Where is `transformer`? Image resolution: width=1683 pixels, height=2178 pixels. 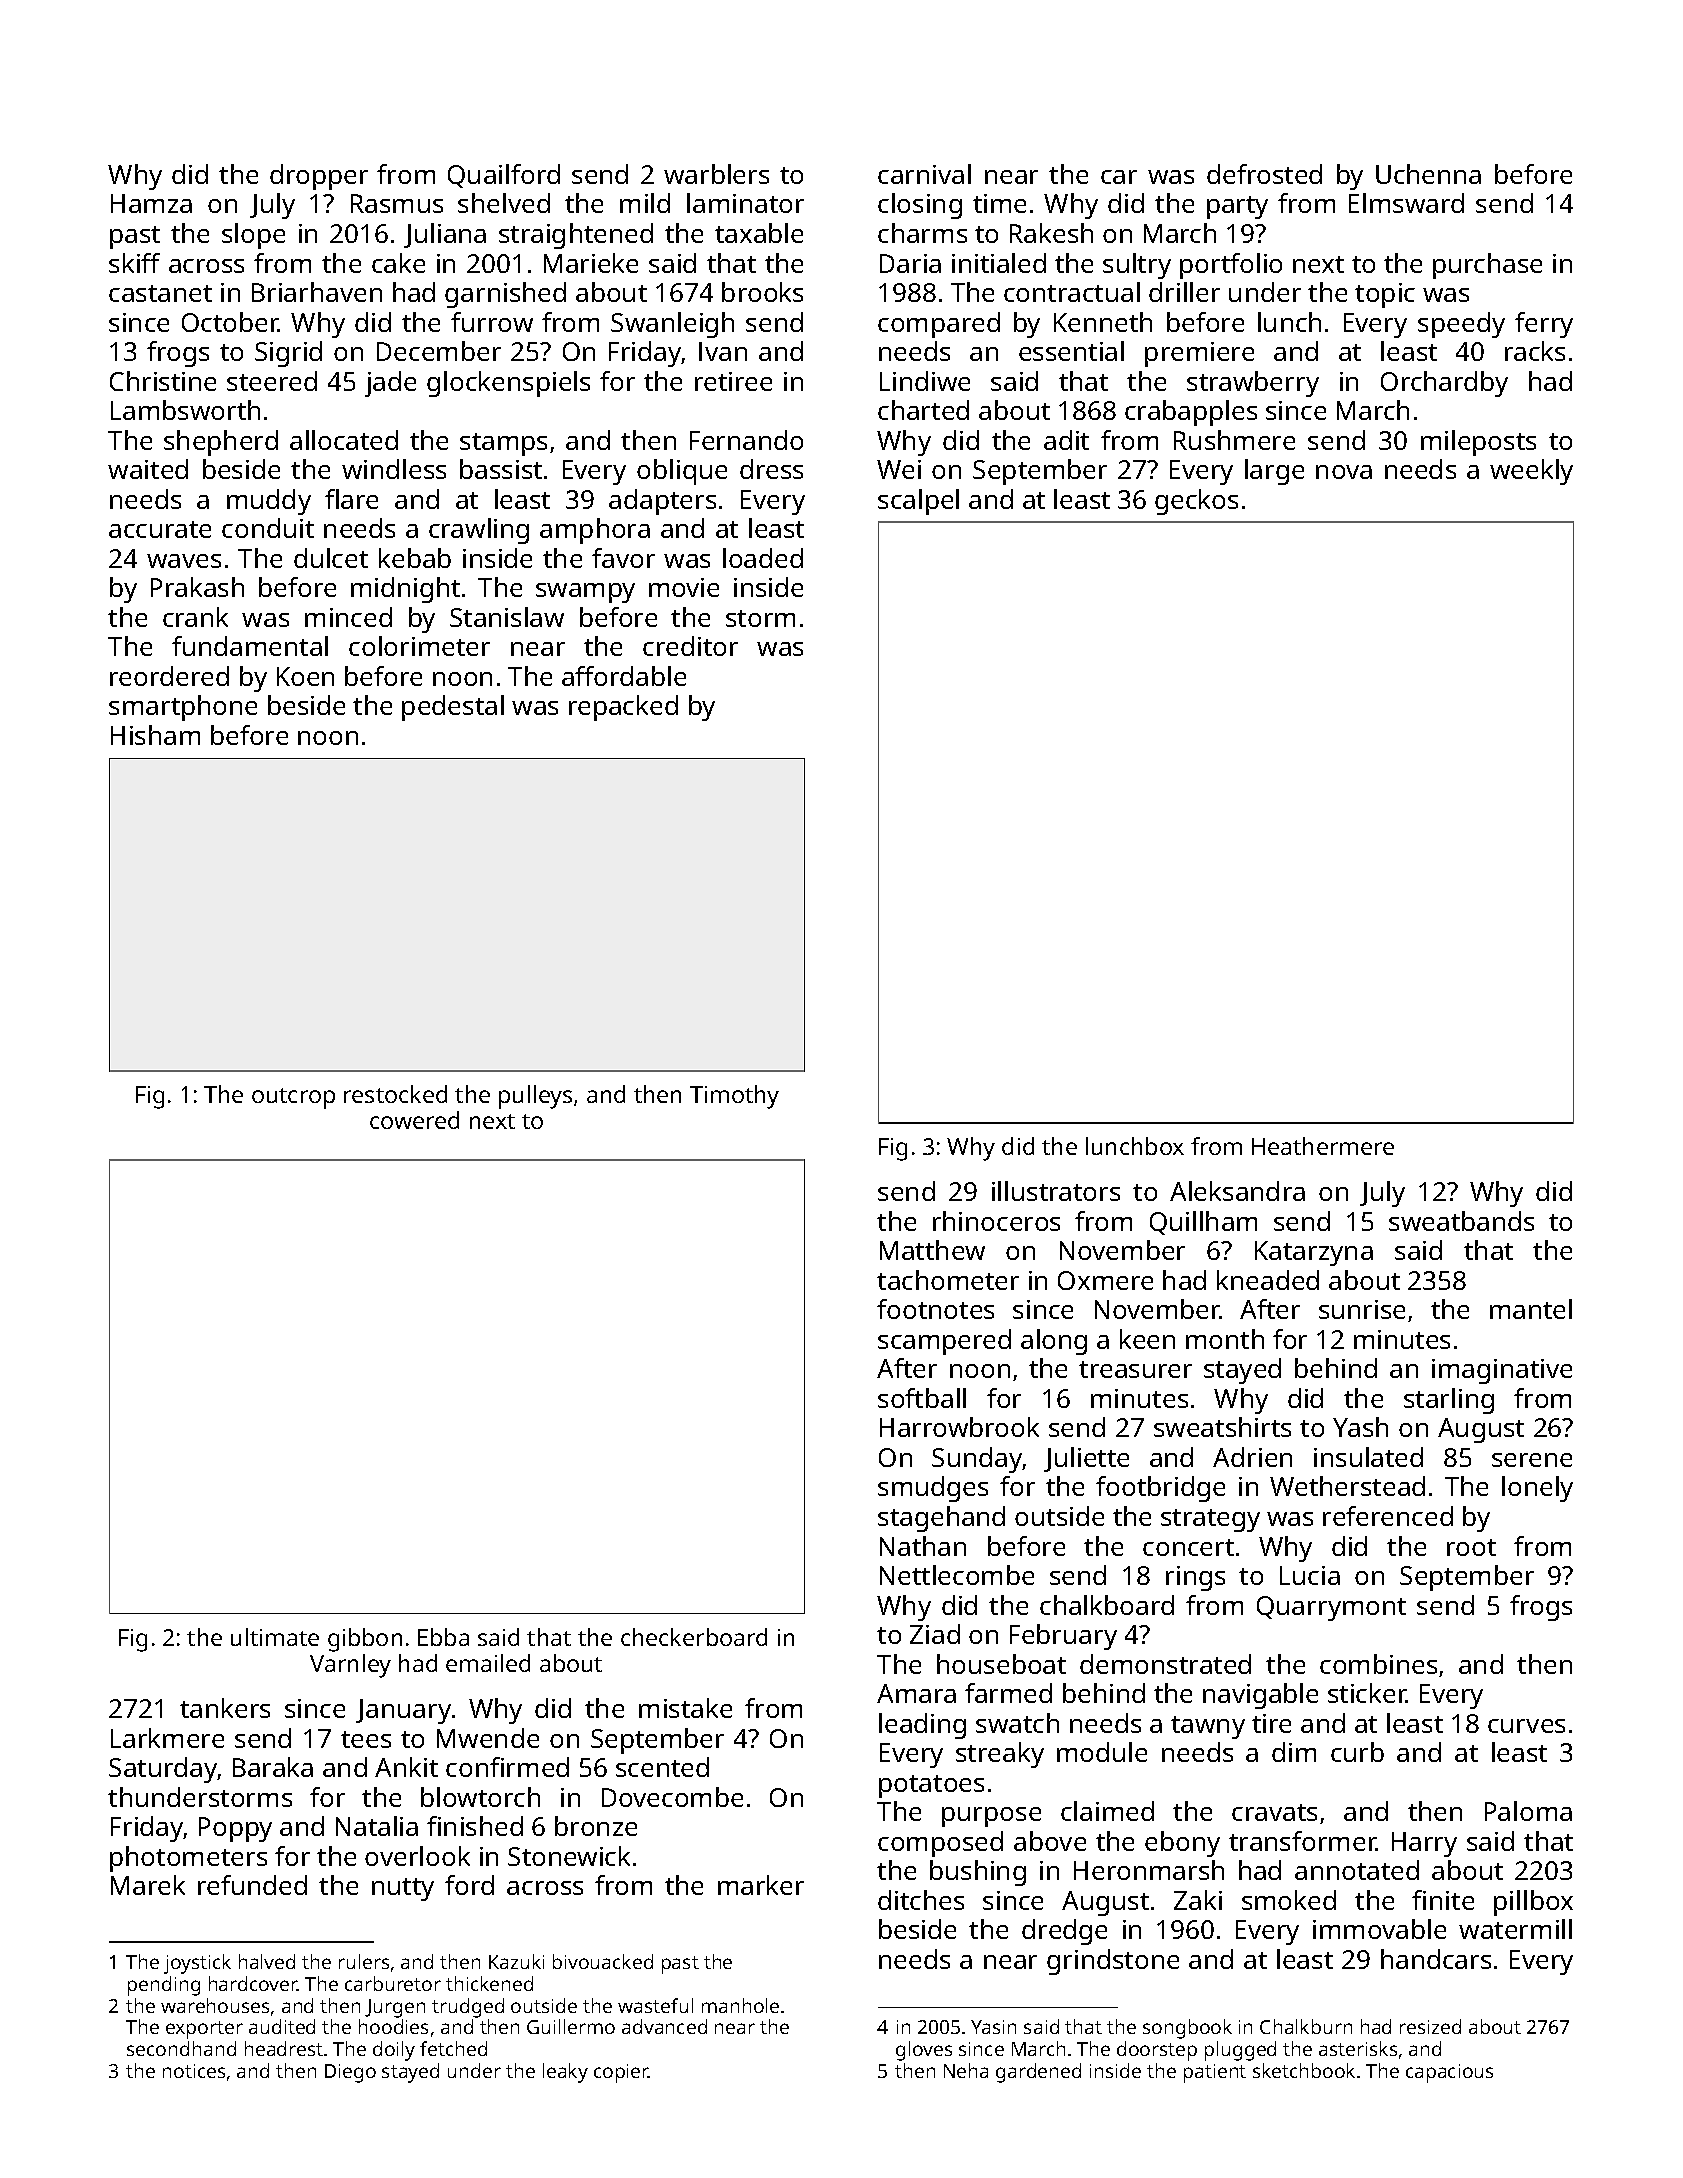
transformer is located at coordinates (1303, 1841).
